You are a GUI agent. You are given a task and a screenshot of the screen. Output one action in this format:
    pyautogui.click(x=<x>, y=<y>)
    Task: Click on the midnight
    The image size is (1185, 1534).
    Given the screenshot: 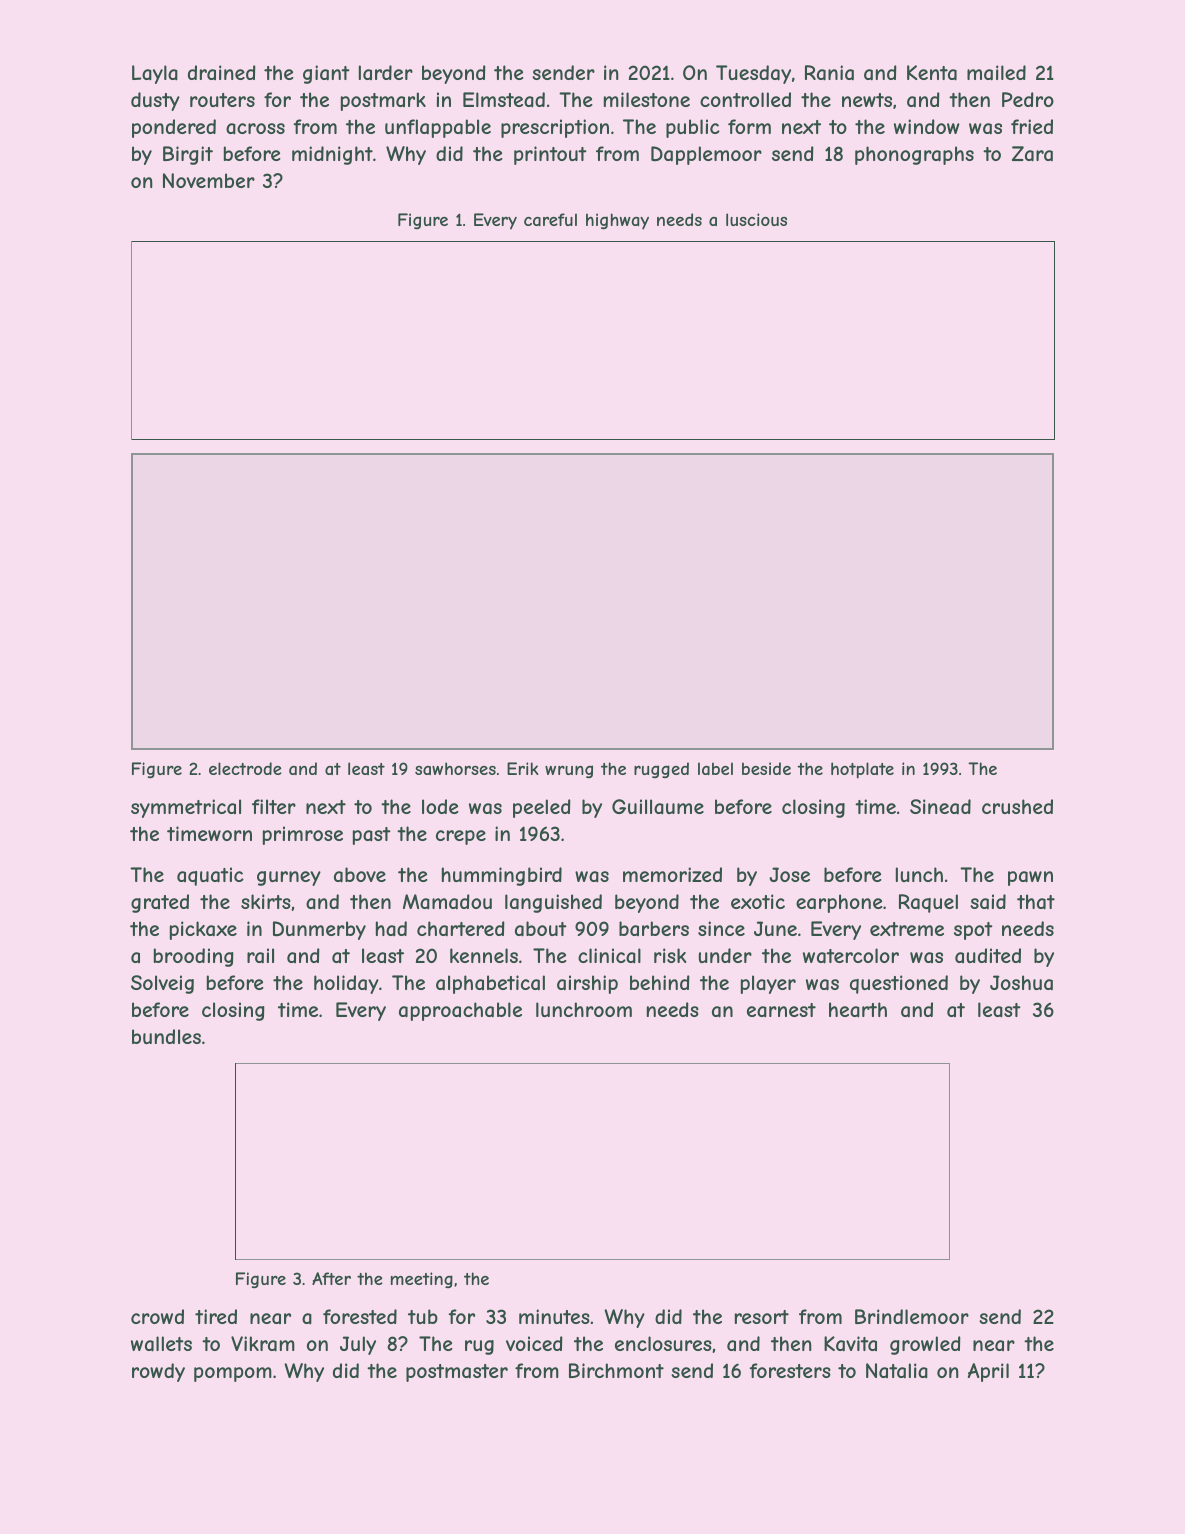 What is the action you would take?
    pyautogui.click(x=332, y=155)
